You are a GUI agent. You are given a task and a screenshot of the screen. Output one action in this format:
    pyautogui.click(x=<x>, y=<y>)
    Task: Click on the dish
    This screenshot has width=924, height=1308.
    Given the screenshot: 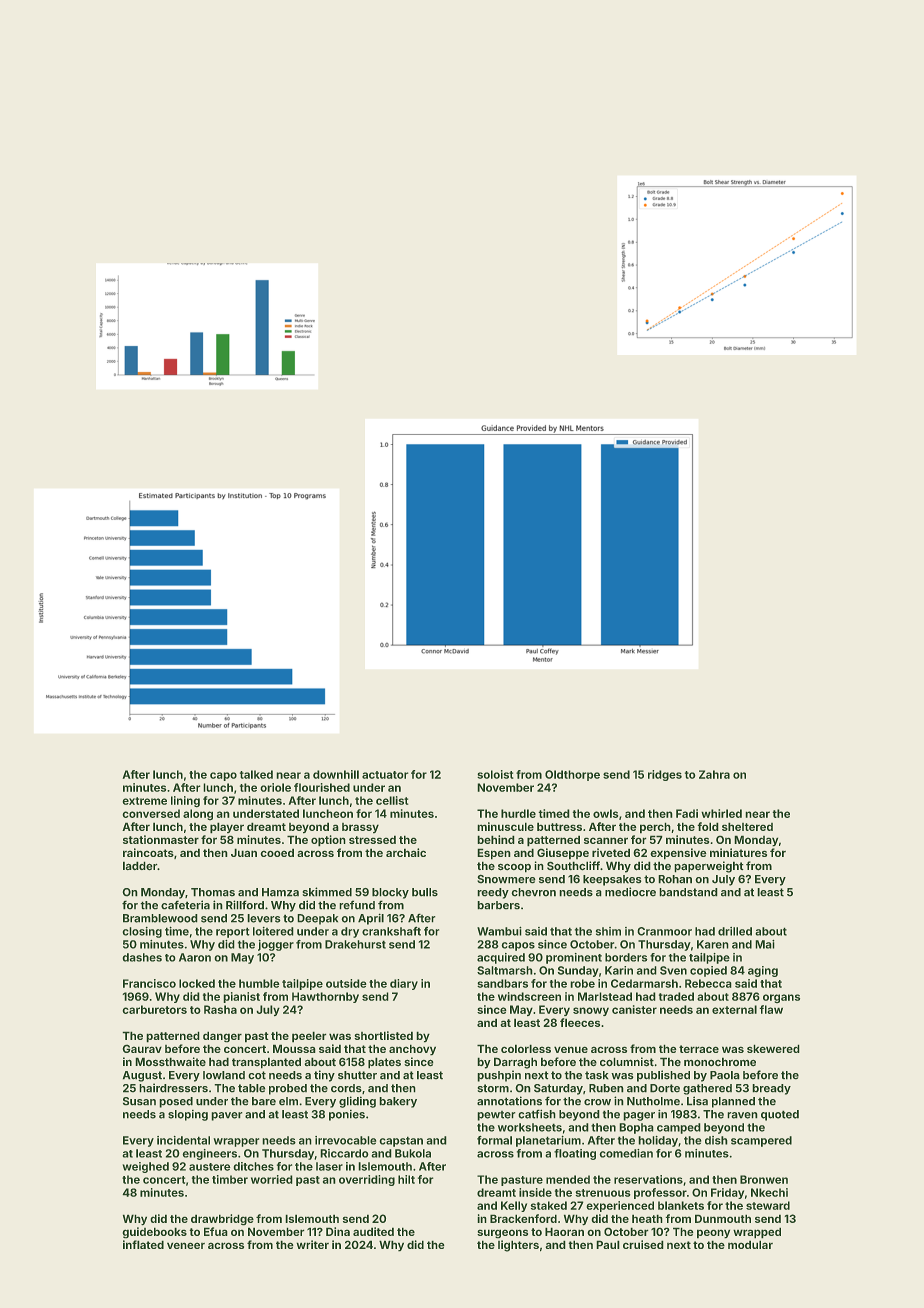 What is the action you would take?
    pyautogui.click(x=716, y=1140)
